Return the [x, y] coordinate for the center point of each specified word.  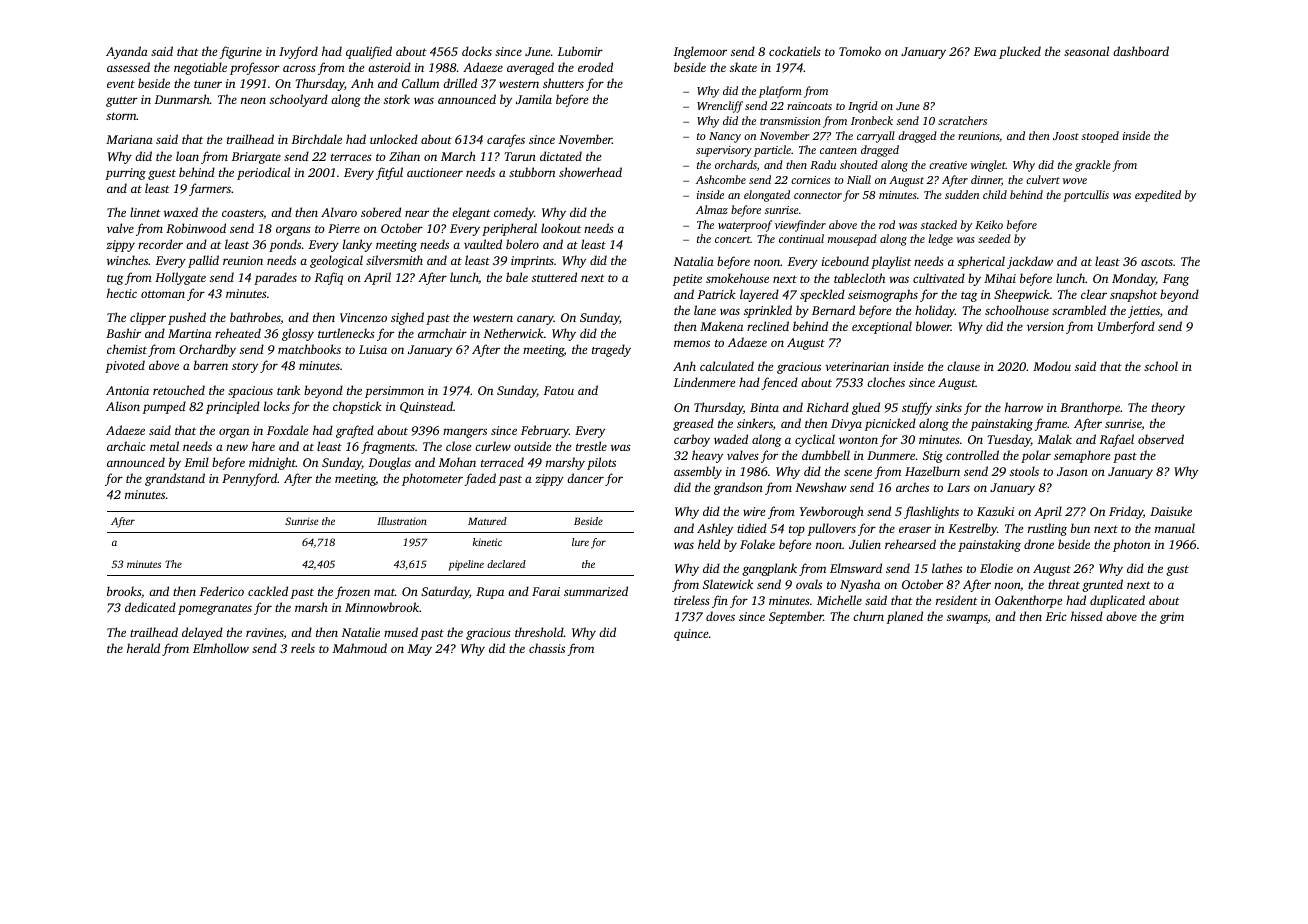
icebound [845, 261]
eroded [595, 67]
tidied [752, 528]
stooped [1100, 137]
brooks [124, 591]
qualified [369, 52]
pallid [203, 261]
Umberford [1126, 327]
